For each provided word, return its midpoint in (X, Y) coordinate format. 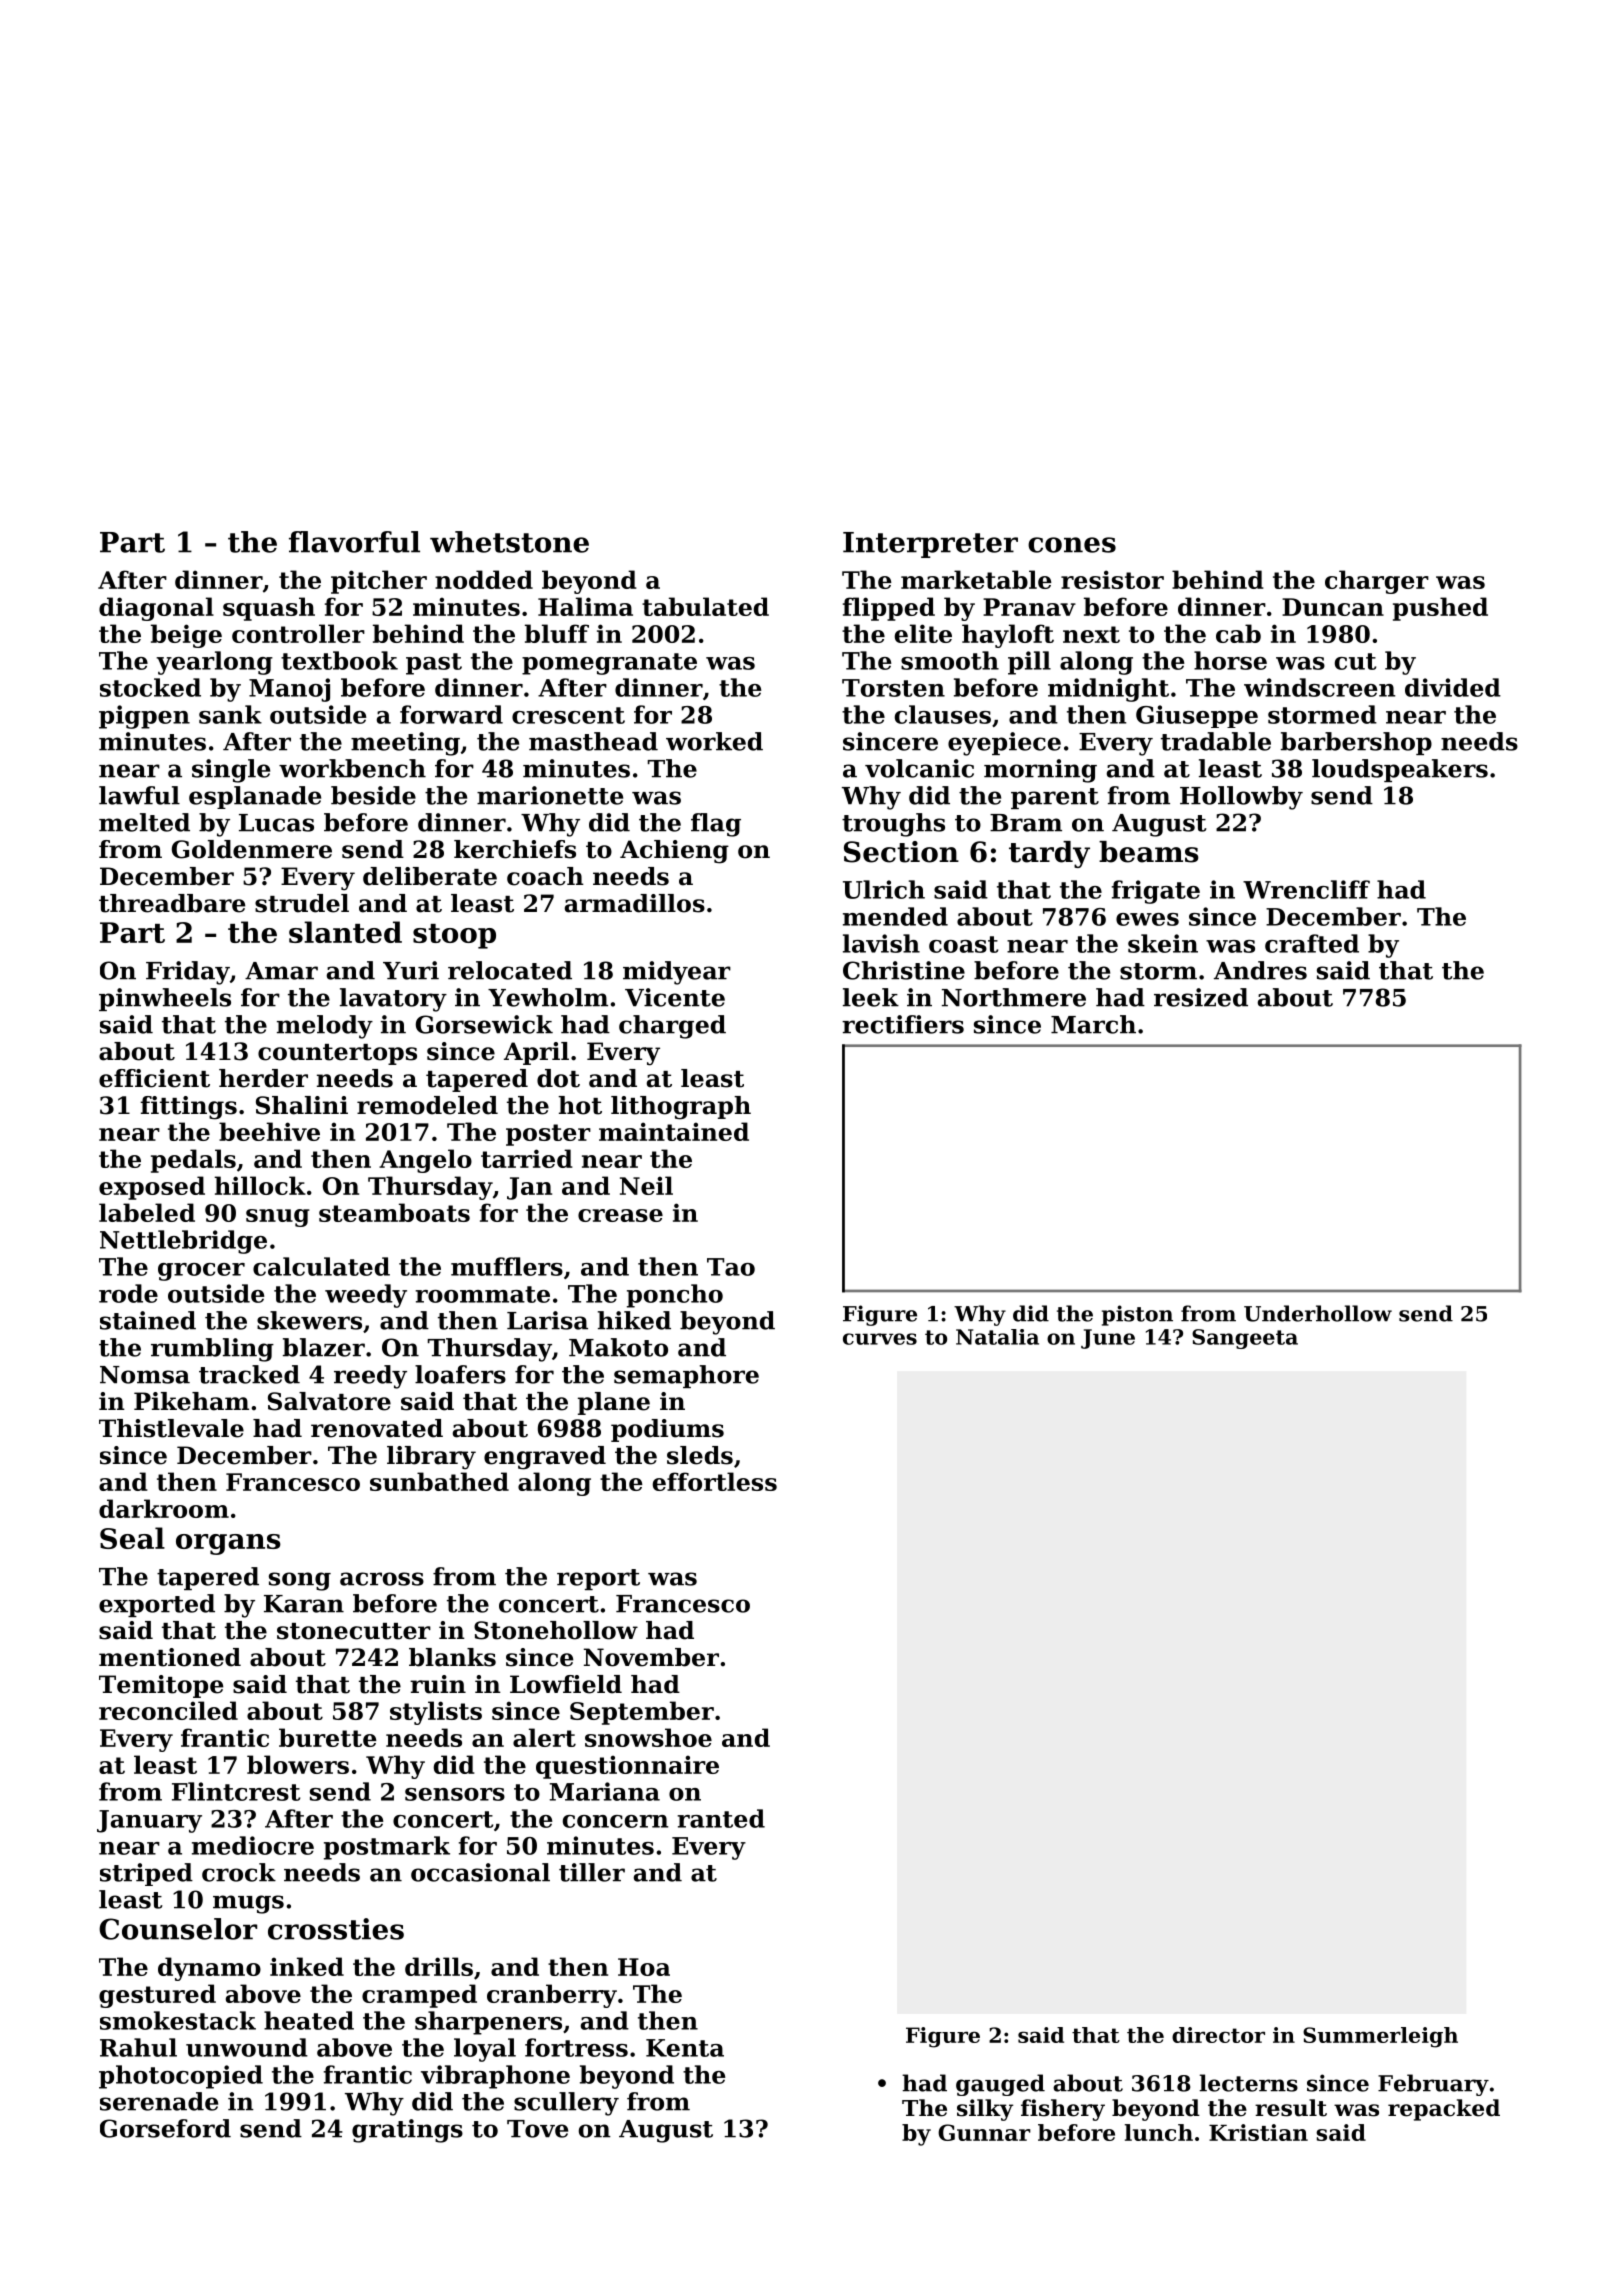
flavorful (354, 542)
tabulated (705, 606)
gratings (407, 2131)
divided (1453, 687)
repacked (1444, 2110)
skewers (309, 1320)
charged (672, 1027)
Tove (537, 2129)
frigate (1156, 892)
